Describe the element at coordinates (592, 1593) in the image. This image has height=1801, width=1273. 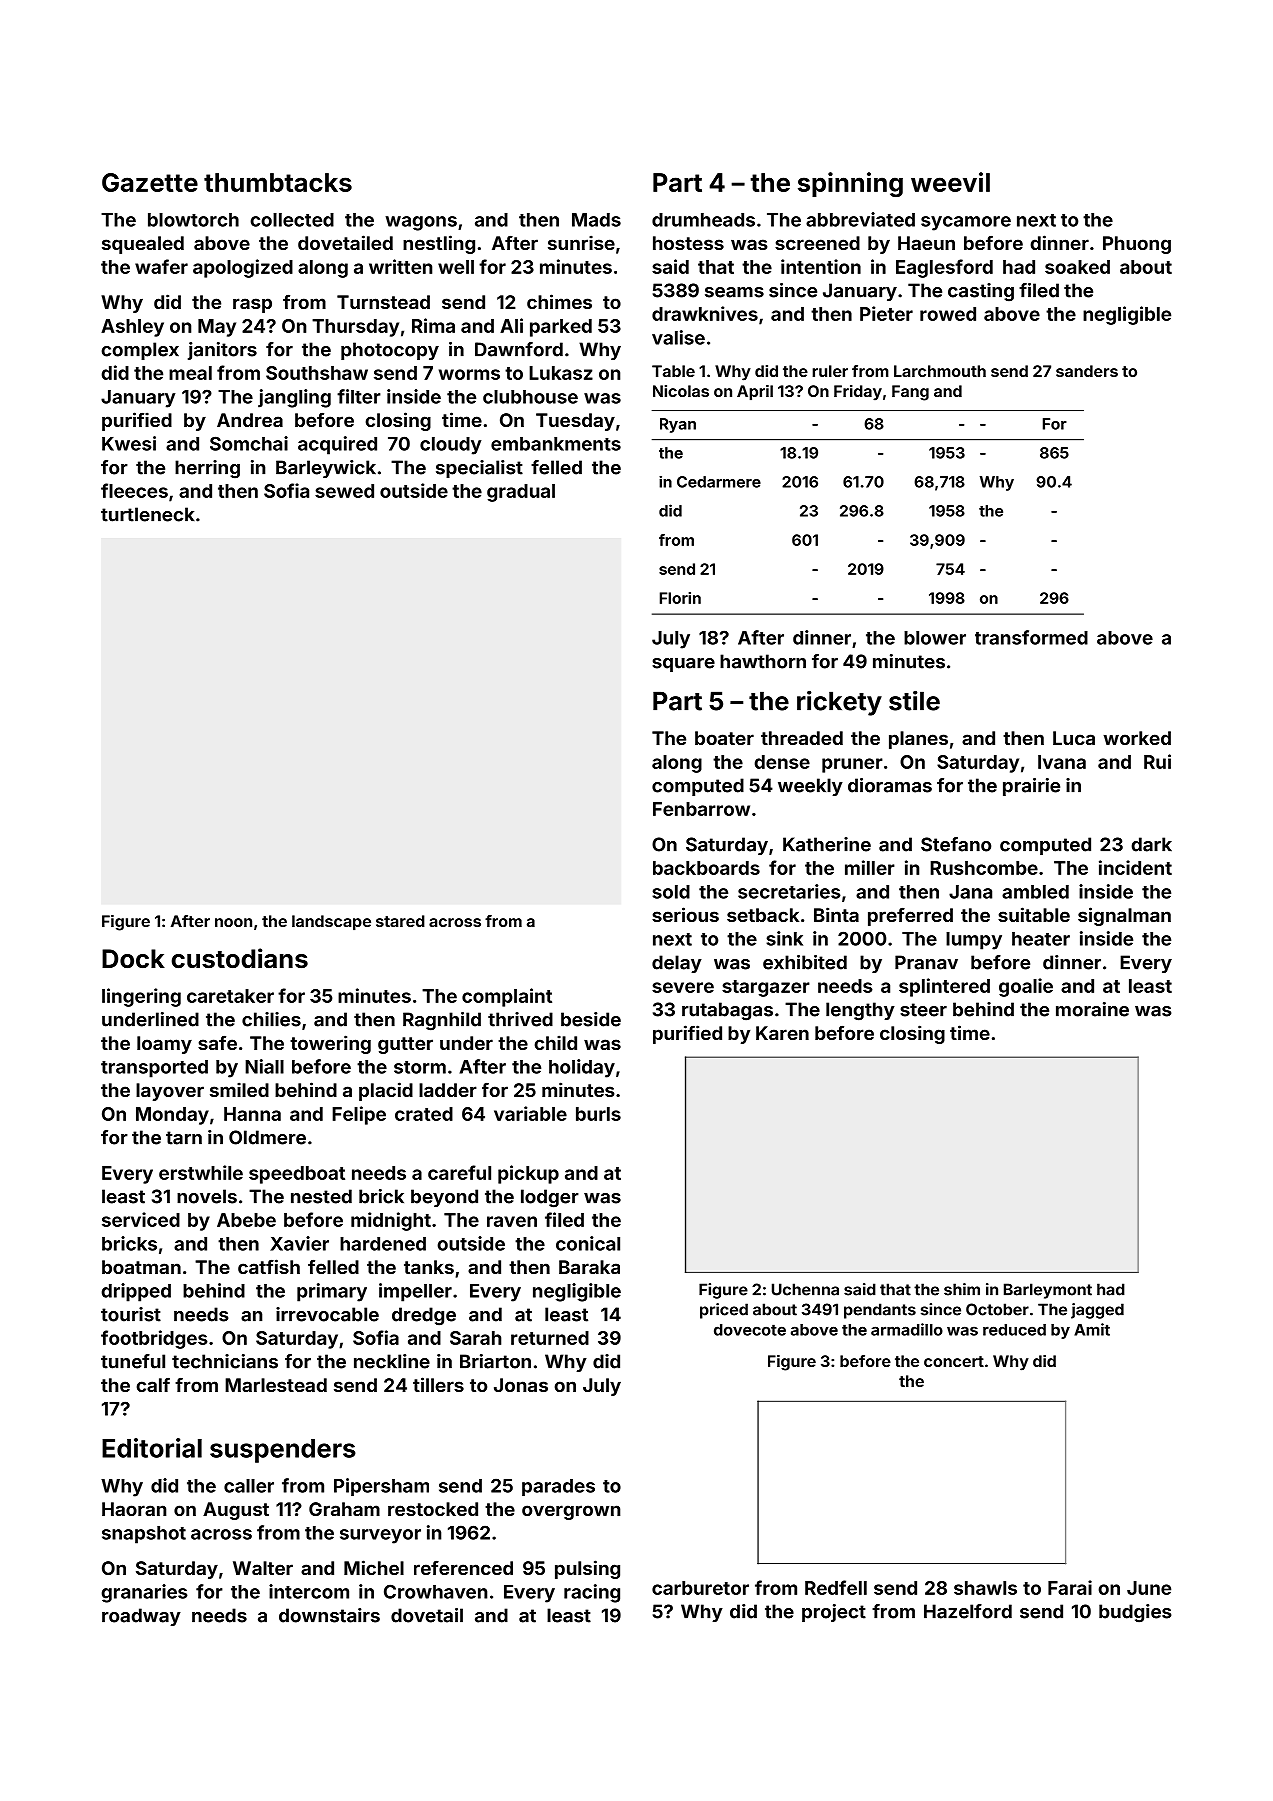
I see `racing` at that location.
